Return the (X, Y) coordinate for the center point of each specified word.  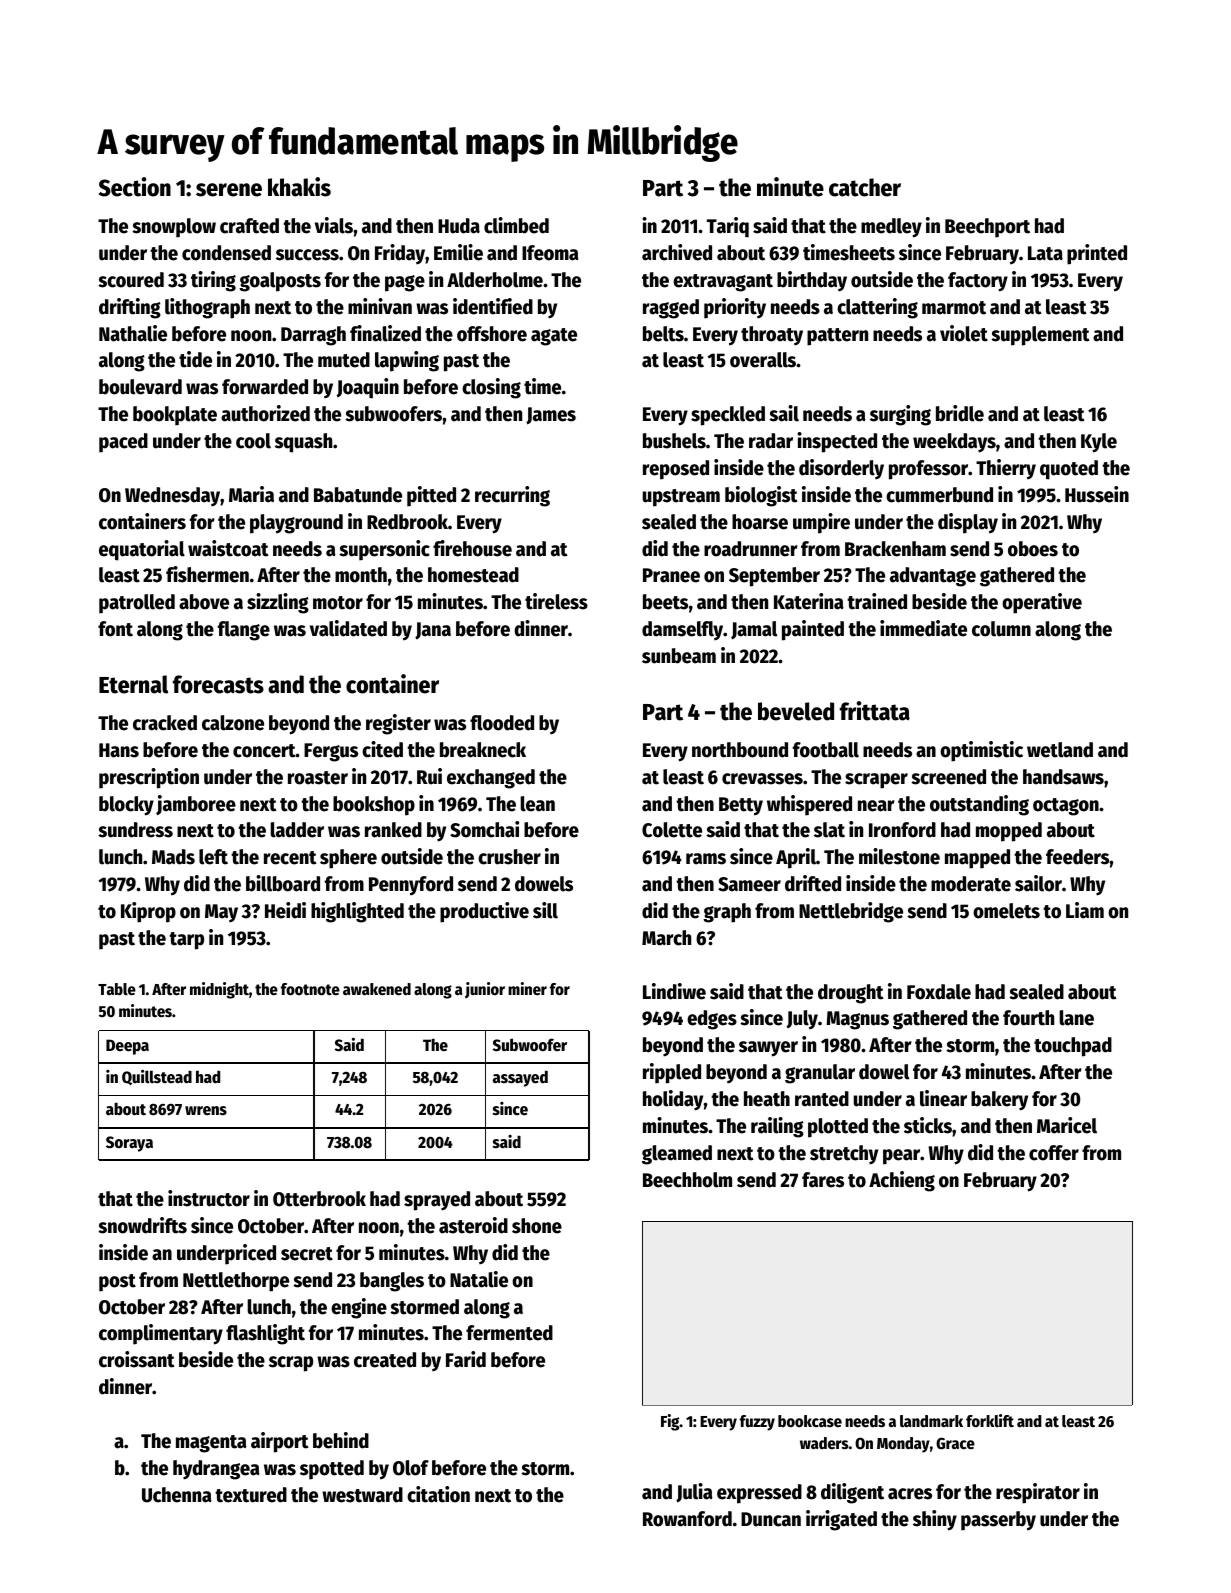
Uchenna (177, 1495)
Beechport (987, 228)
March (666, 938)
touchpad (1073, 1047)
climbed (516, 225)
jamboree (196, 805)
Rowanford (687, 1519)
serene (229, 190)
